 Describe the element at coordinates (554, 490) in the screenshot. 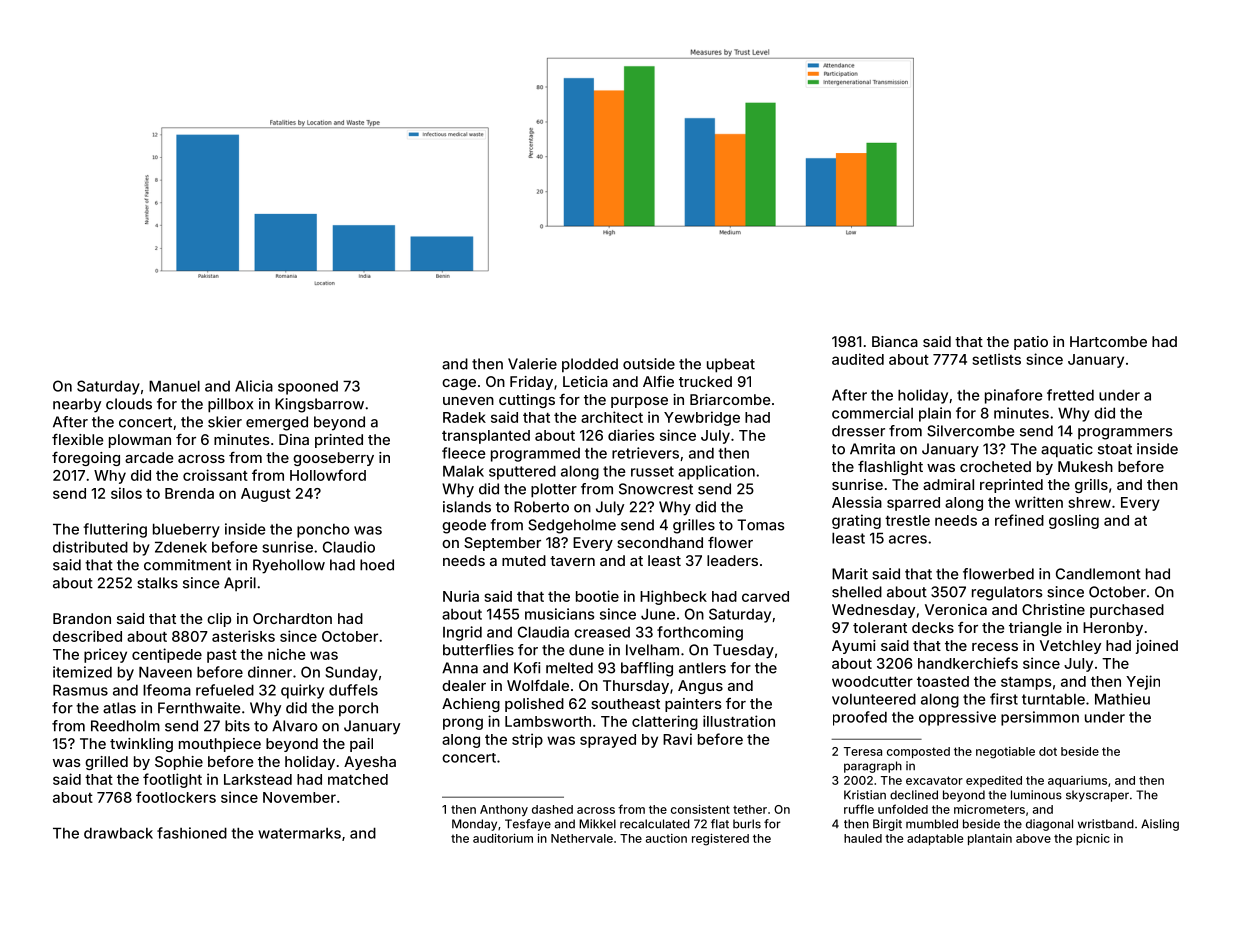

I see `plotter` at that location.
